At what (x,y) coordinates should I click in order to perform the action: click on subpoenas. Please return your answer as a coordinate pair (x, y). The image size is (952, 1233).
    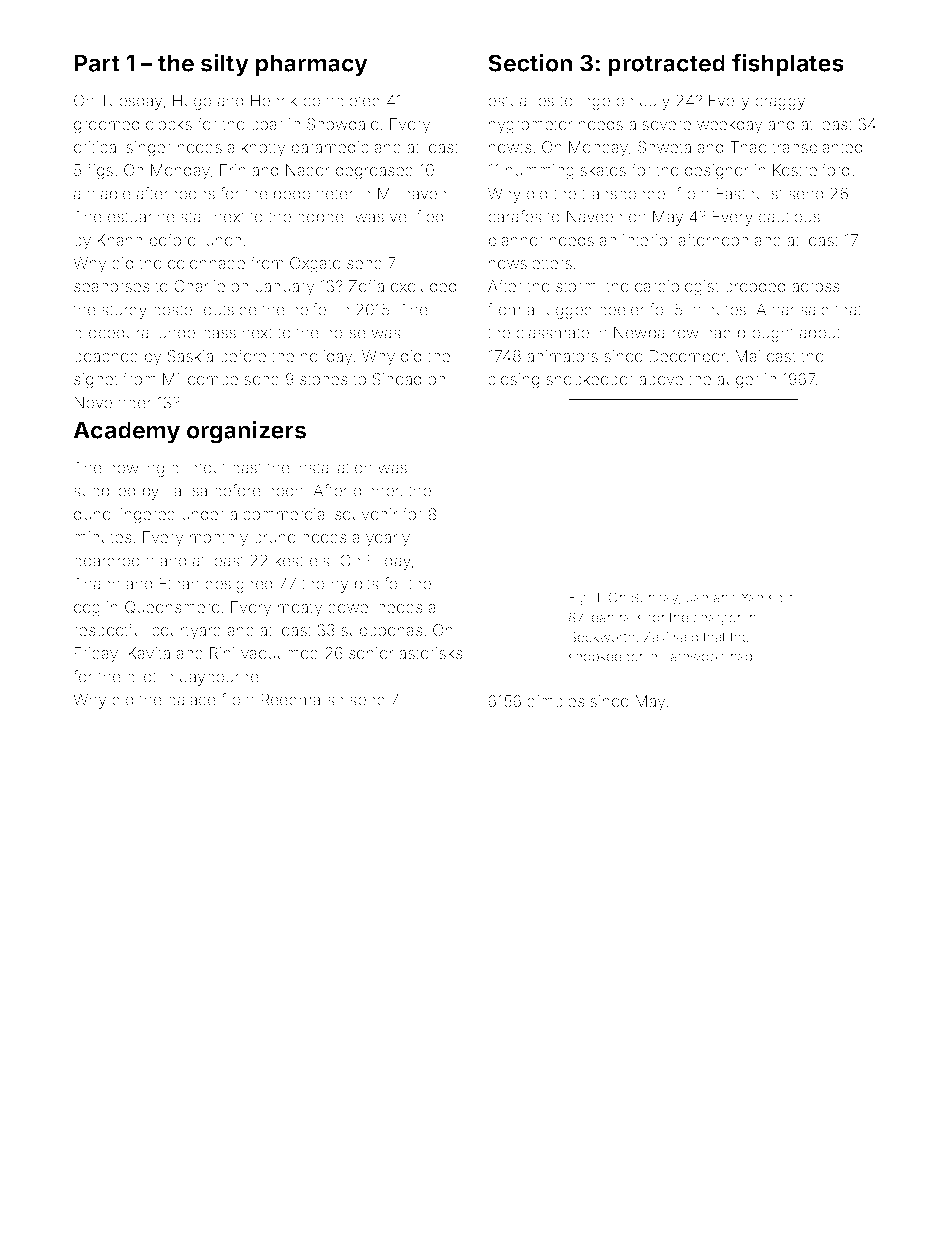
    Looking at the image, I should click on (382, 632).
